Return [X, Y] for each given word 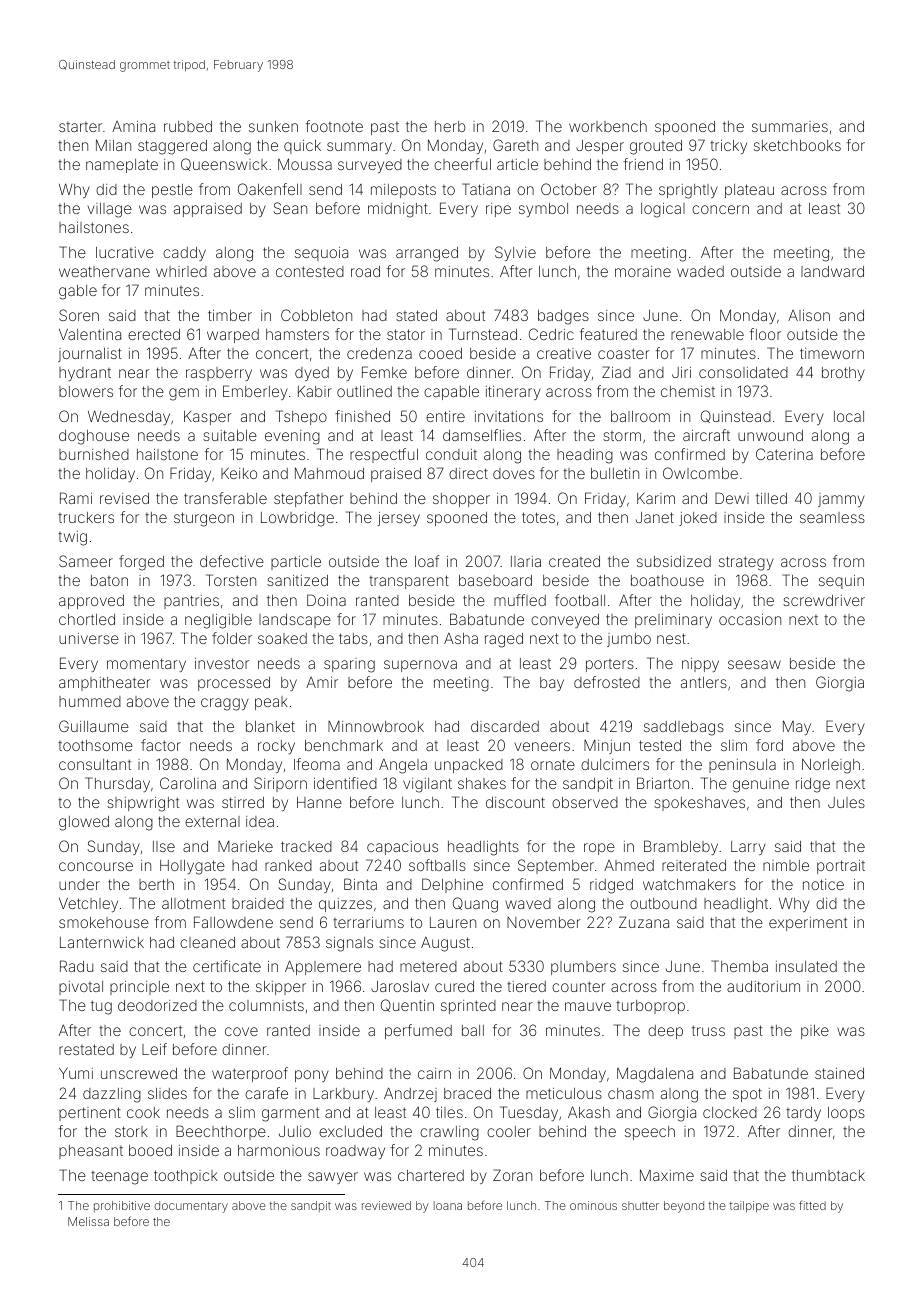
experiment [808, 924]
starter [80, 127]
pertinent [90, 1114]
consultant [95, 764]
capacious [402, 848]
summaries [790, 126]
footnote [334, 126]
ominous [593, 1205]
